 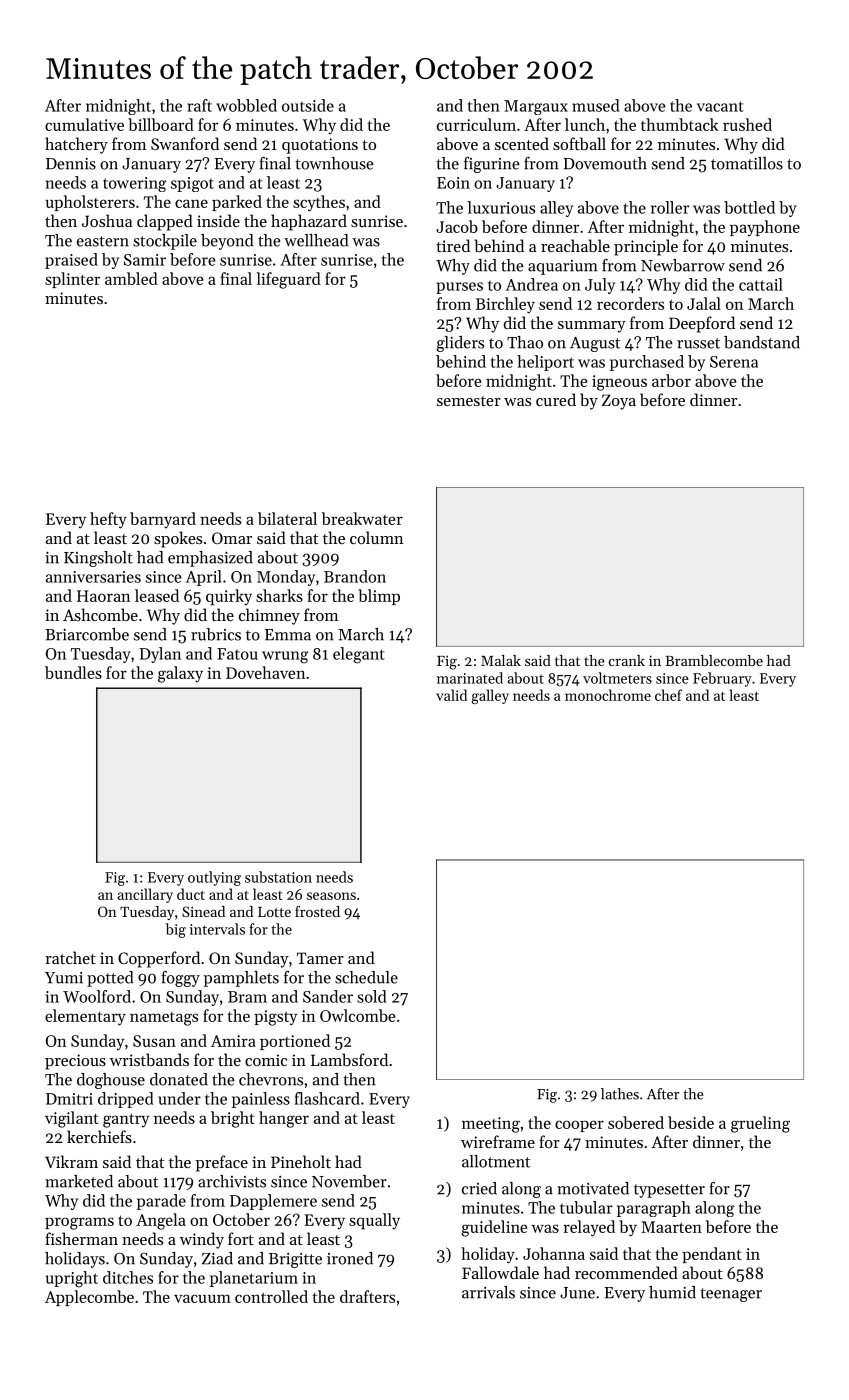 I want to click on marketed, so click(x=79, y=1181).
